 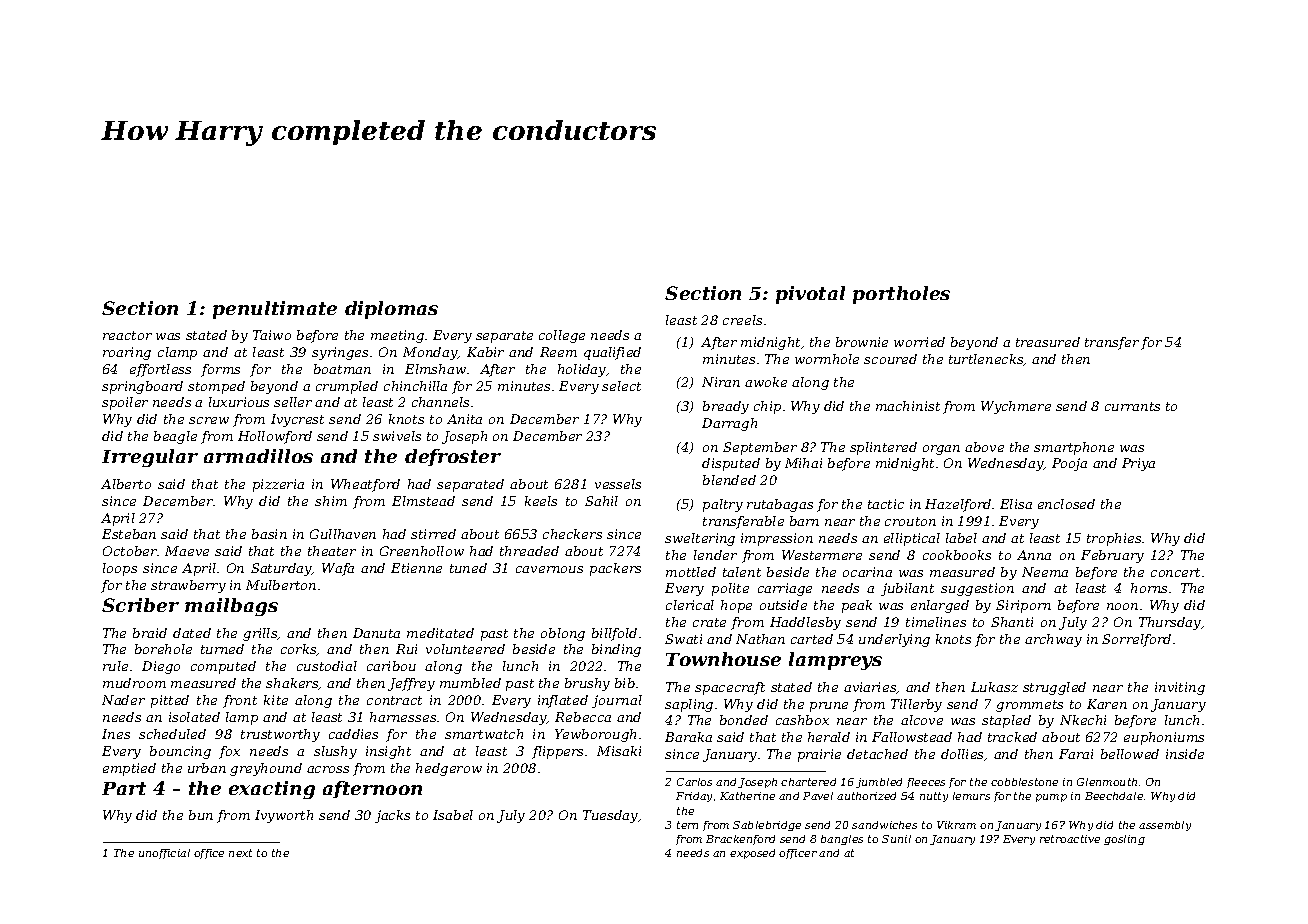 I want to click on mailbags, so click(x=231, y=607).
